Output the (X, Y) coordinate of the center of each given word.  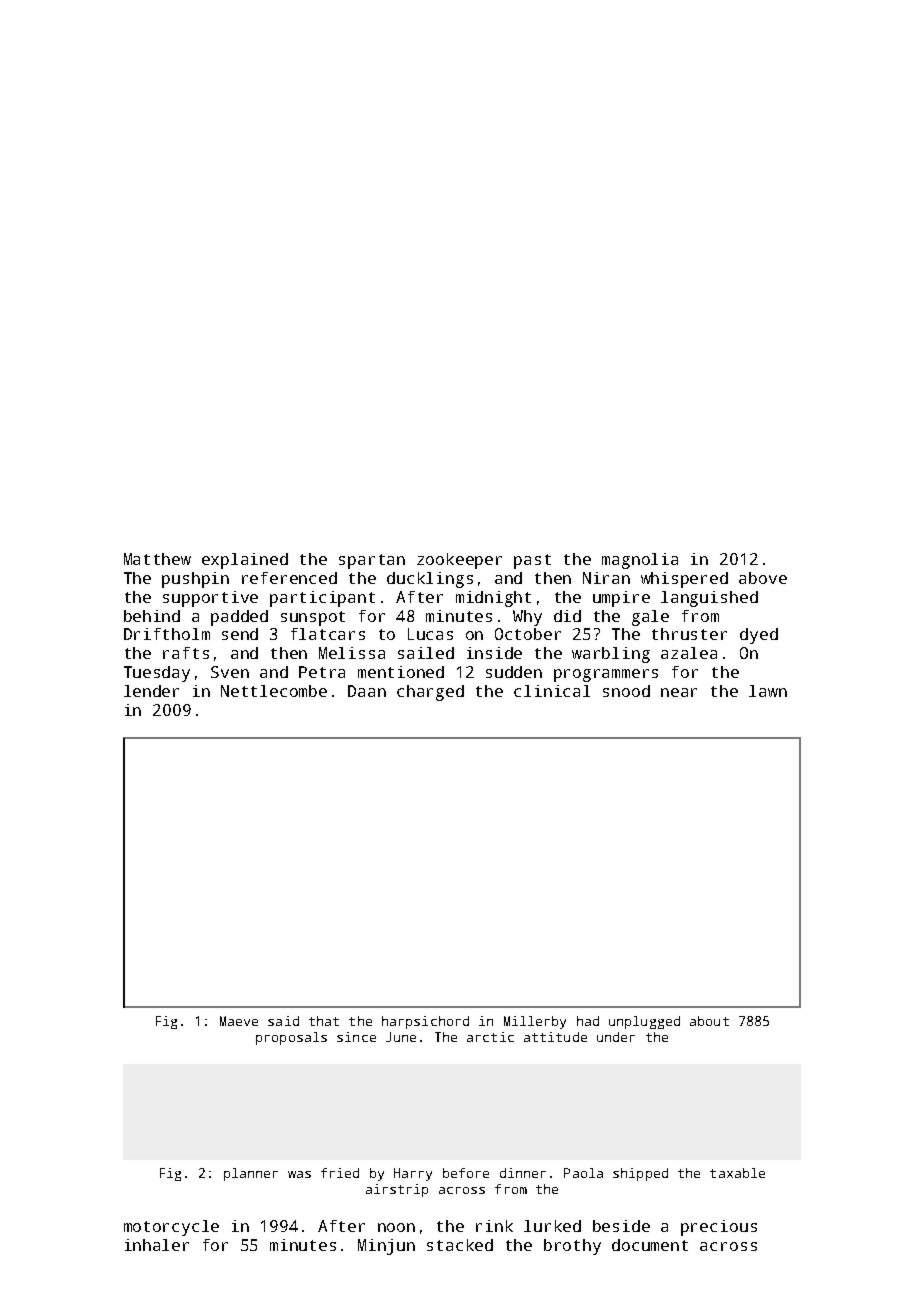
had (588, 1021)
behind (152, 616)
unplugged (644, 1022)
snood (626, 691)
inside (494, 653)
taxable (737, 1173)
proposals (291, 1038)
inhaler (157, 1245)
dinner (523, 1173)
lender (151, 691)
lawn (768, 691)
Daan (367, 691)
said (283, 1021)
